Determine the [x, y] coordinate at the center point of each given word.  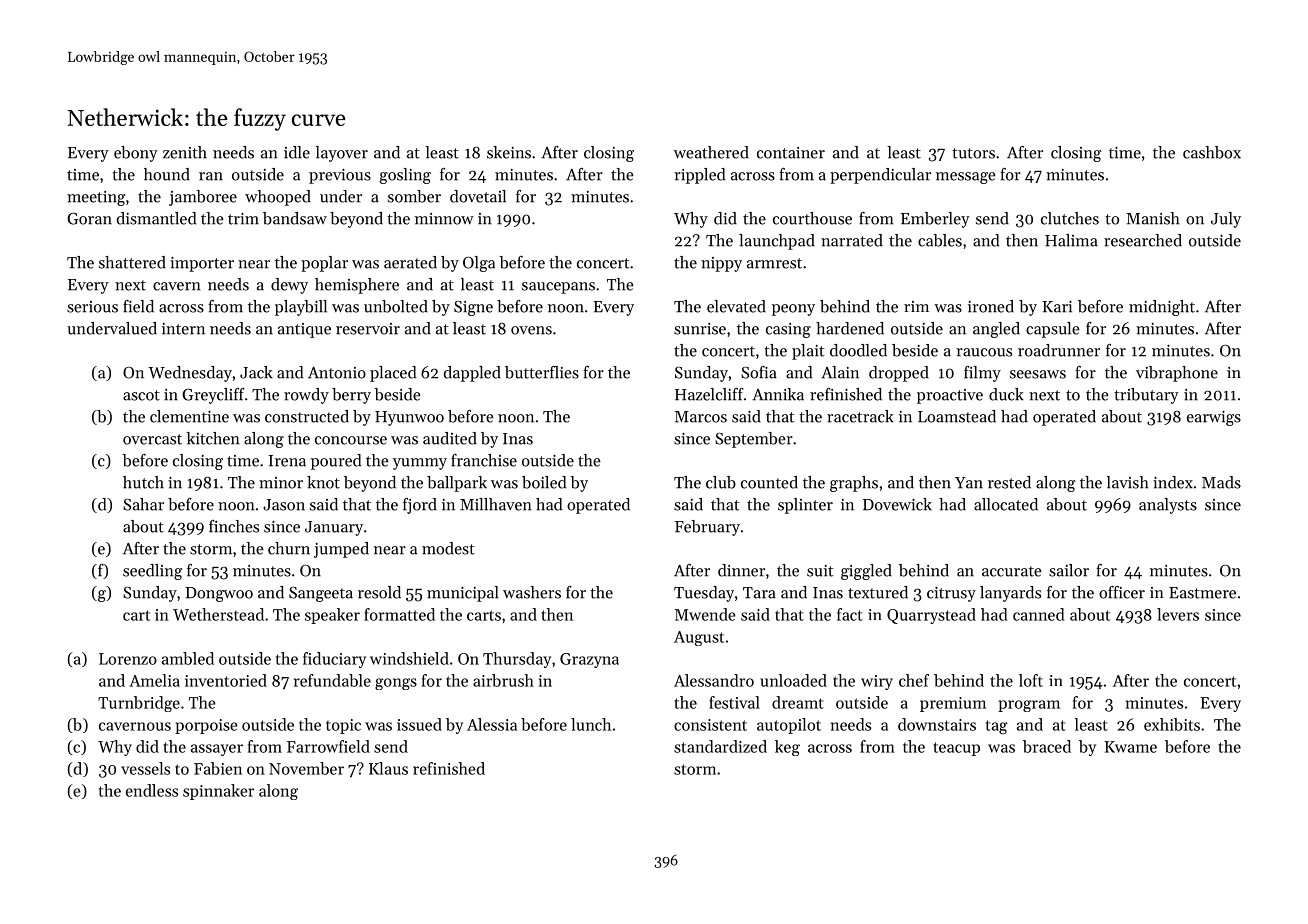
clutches [1070, 218]
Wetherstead [218, 614]
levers [1178, 614]
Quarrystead [931, 616]
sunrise [700, 329]
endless [152, 790]
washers [532, 592]
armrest [774, 263]
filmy [982, 374]
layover [342, 154]
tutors [973, 153]
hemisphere [357, 286]
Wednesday [190, 374]
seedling [153, 572]
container [791, 153]
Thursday [517, 660]
